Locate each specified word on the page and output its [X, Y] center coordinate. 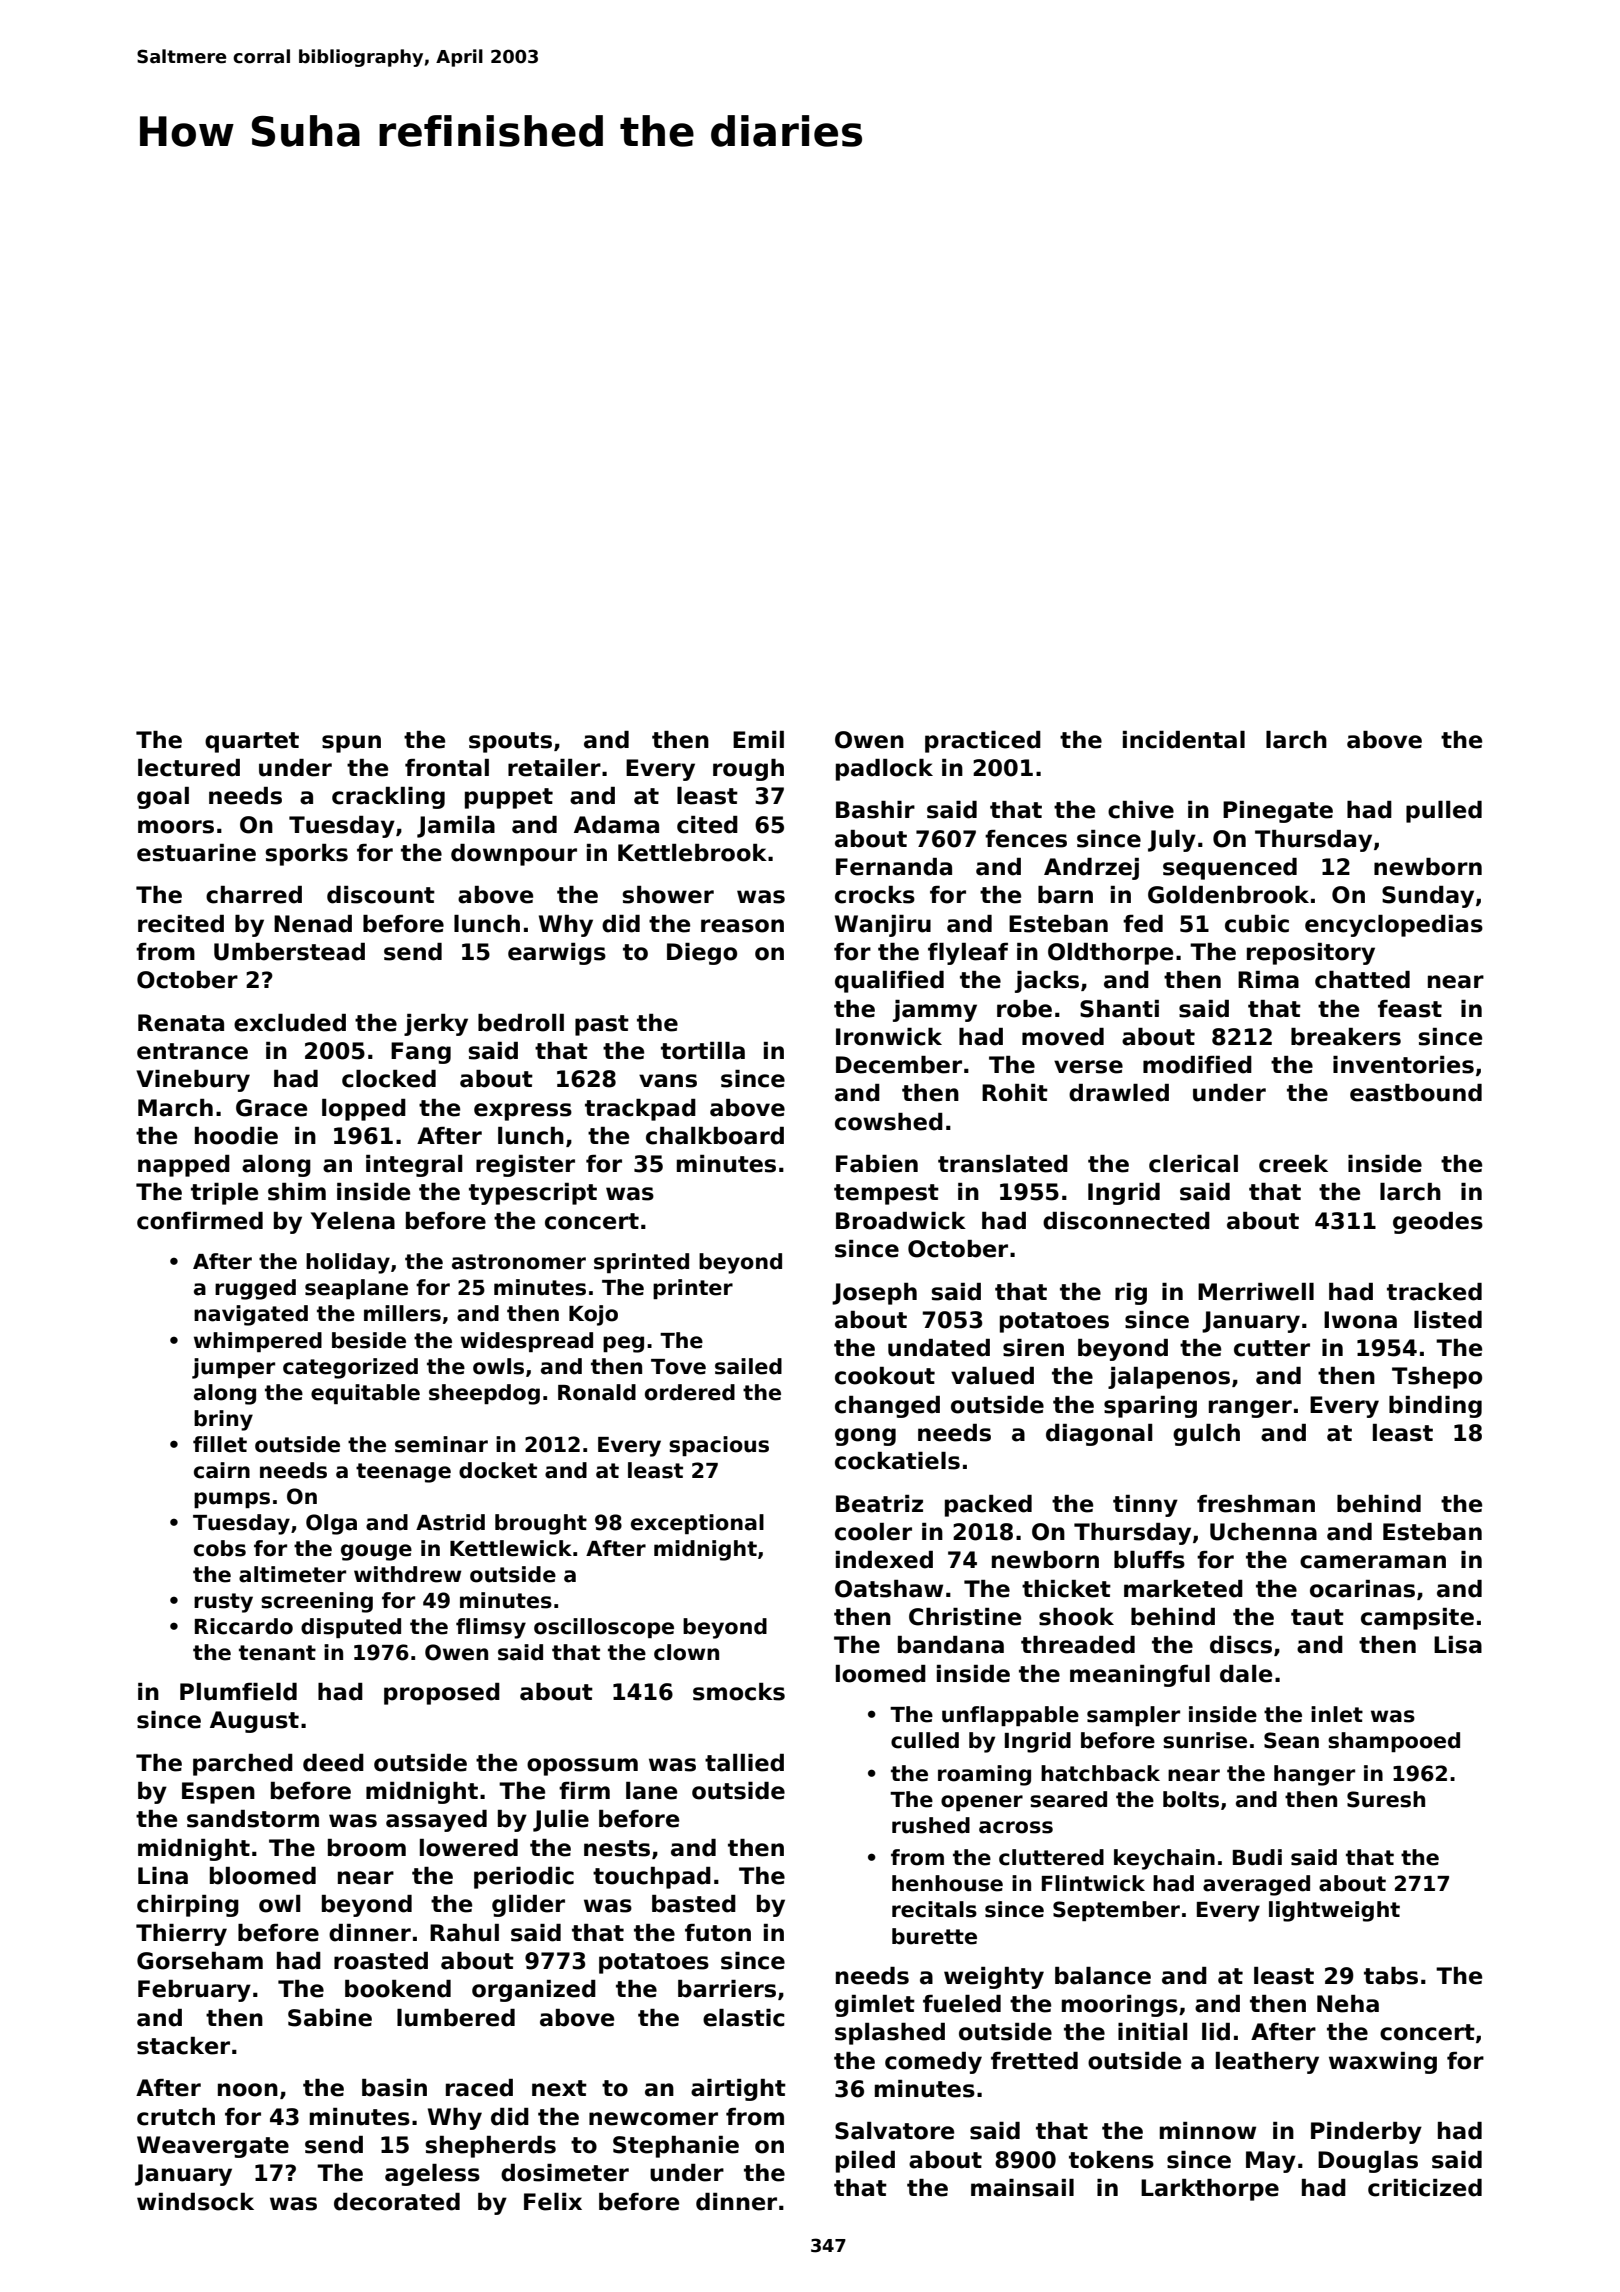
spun [351, 744]
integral [414, 1166]
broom [367, 1848]
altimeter [292, 1574]
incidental [1184, 740]
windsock [195, 2202]
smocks [739, 1692]
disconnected [1126, 1221]
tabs [1391, 1976]
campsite [1417, 1619]
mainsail [1022, 2188]
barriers [727, 1989]
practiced [983, 742]
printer [693, 1289]
